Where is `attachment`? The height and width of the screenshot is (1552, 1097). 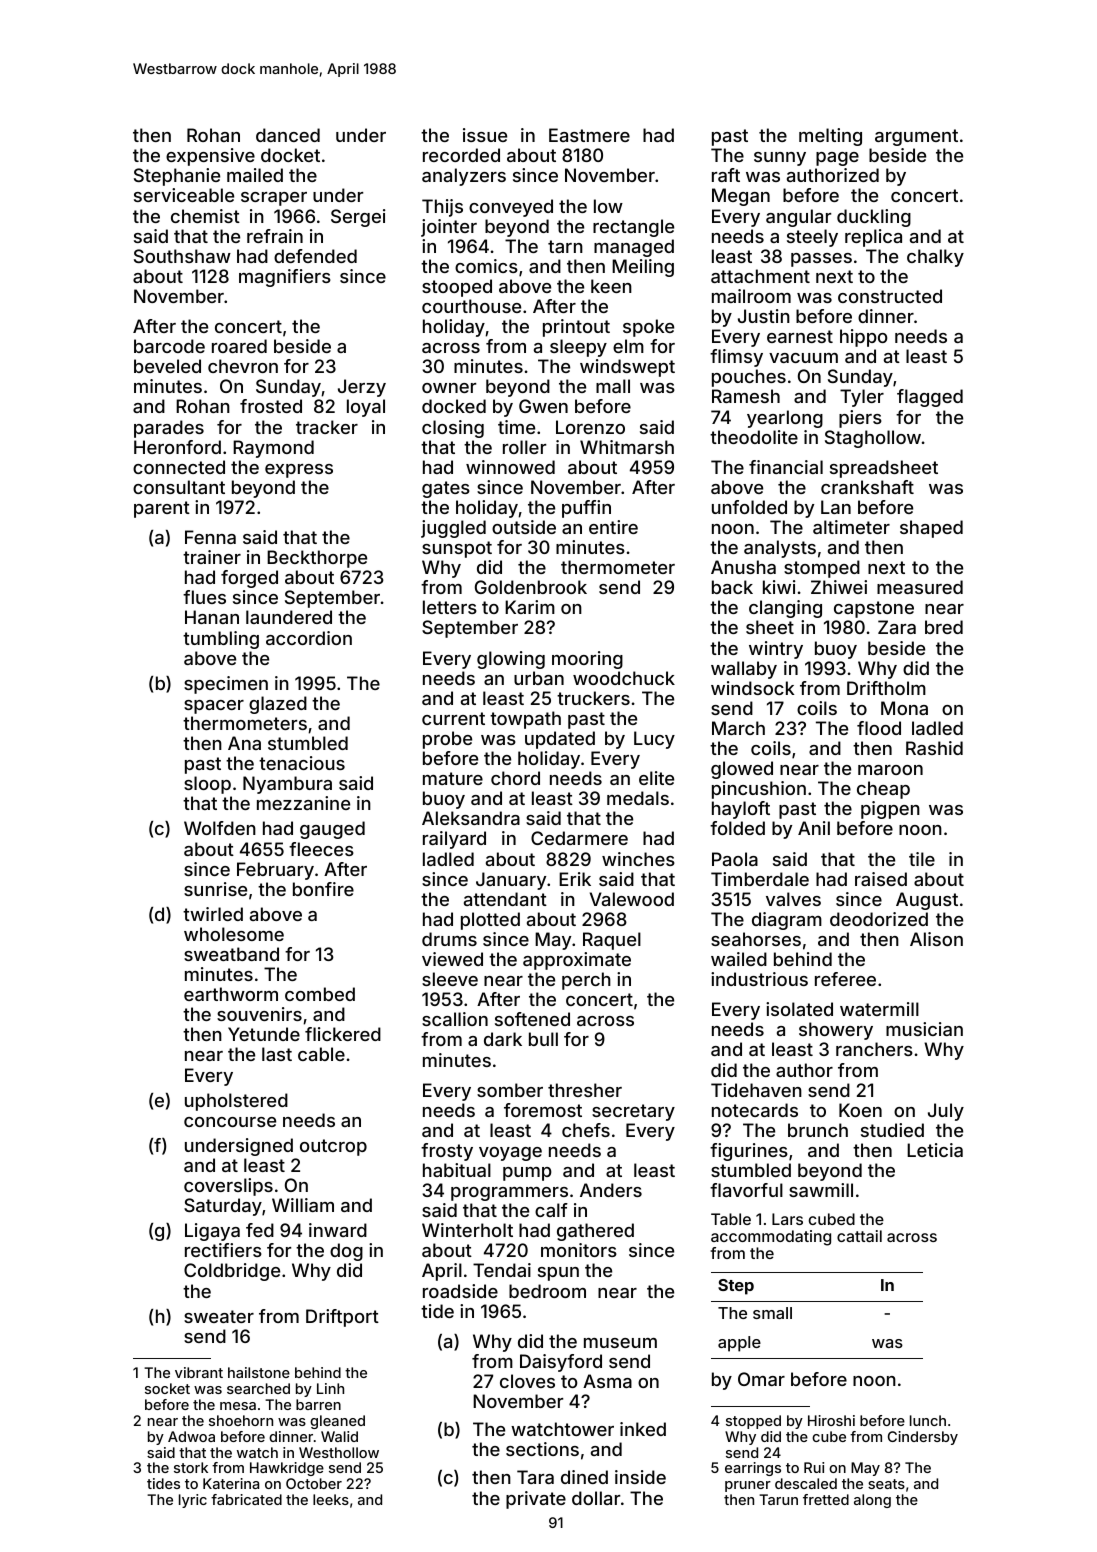
attachment is located at coordinates (760, 276).
